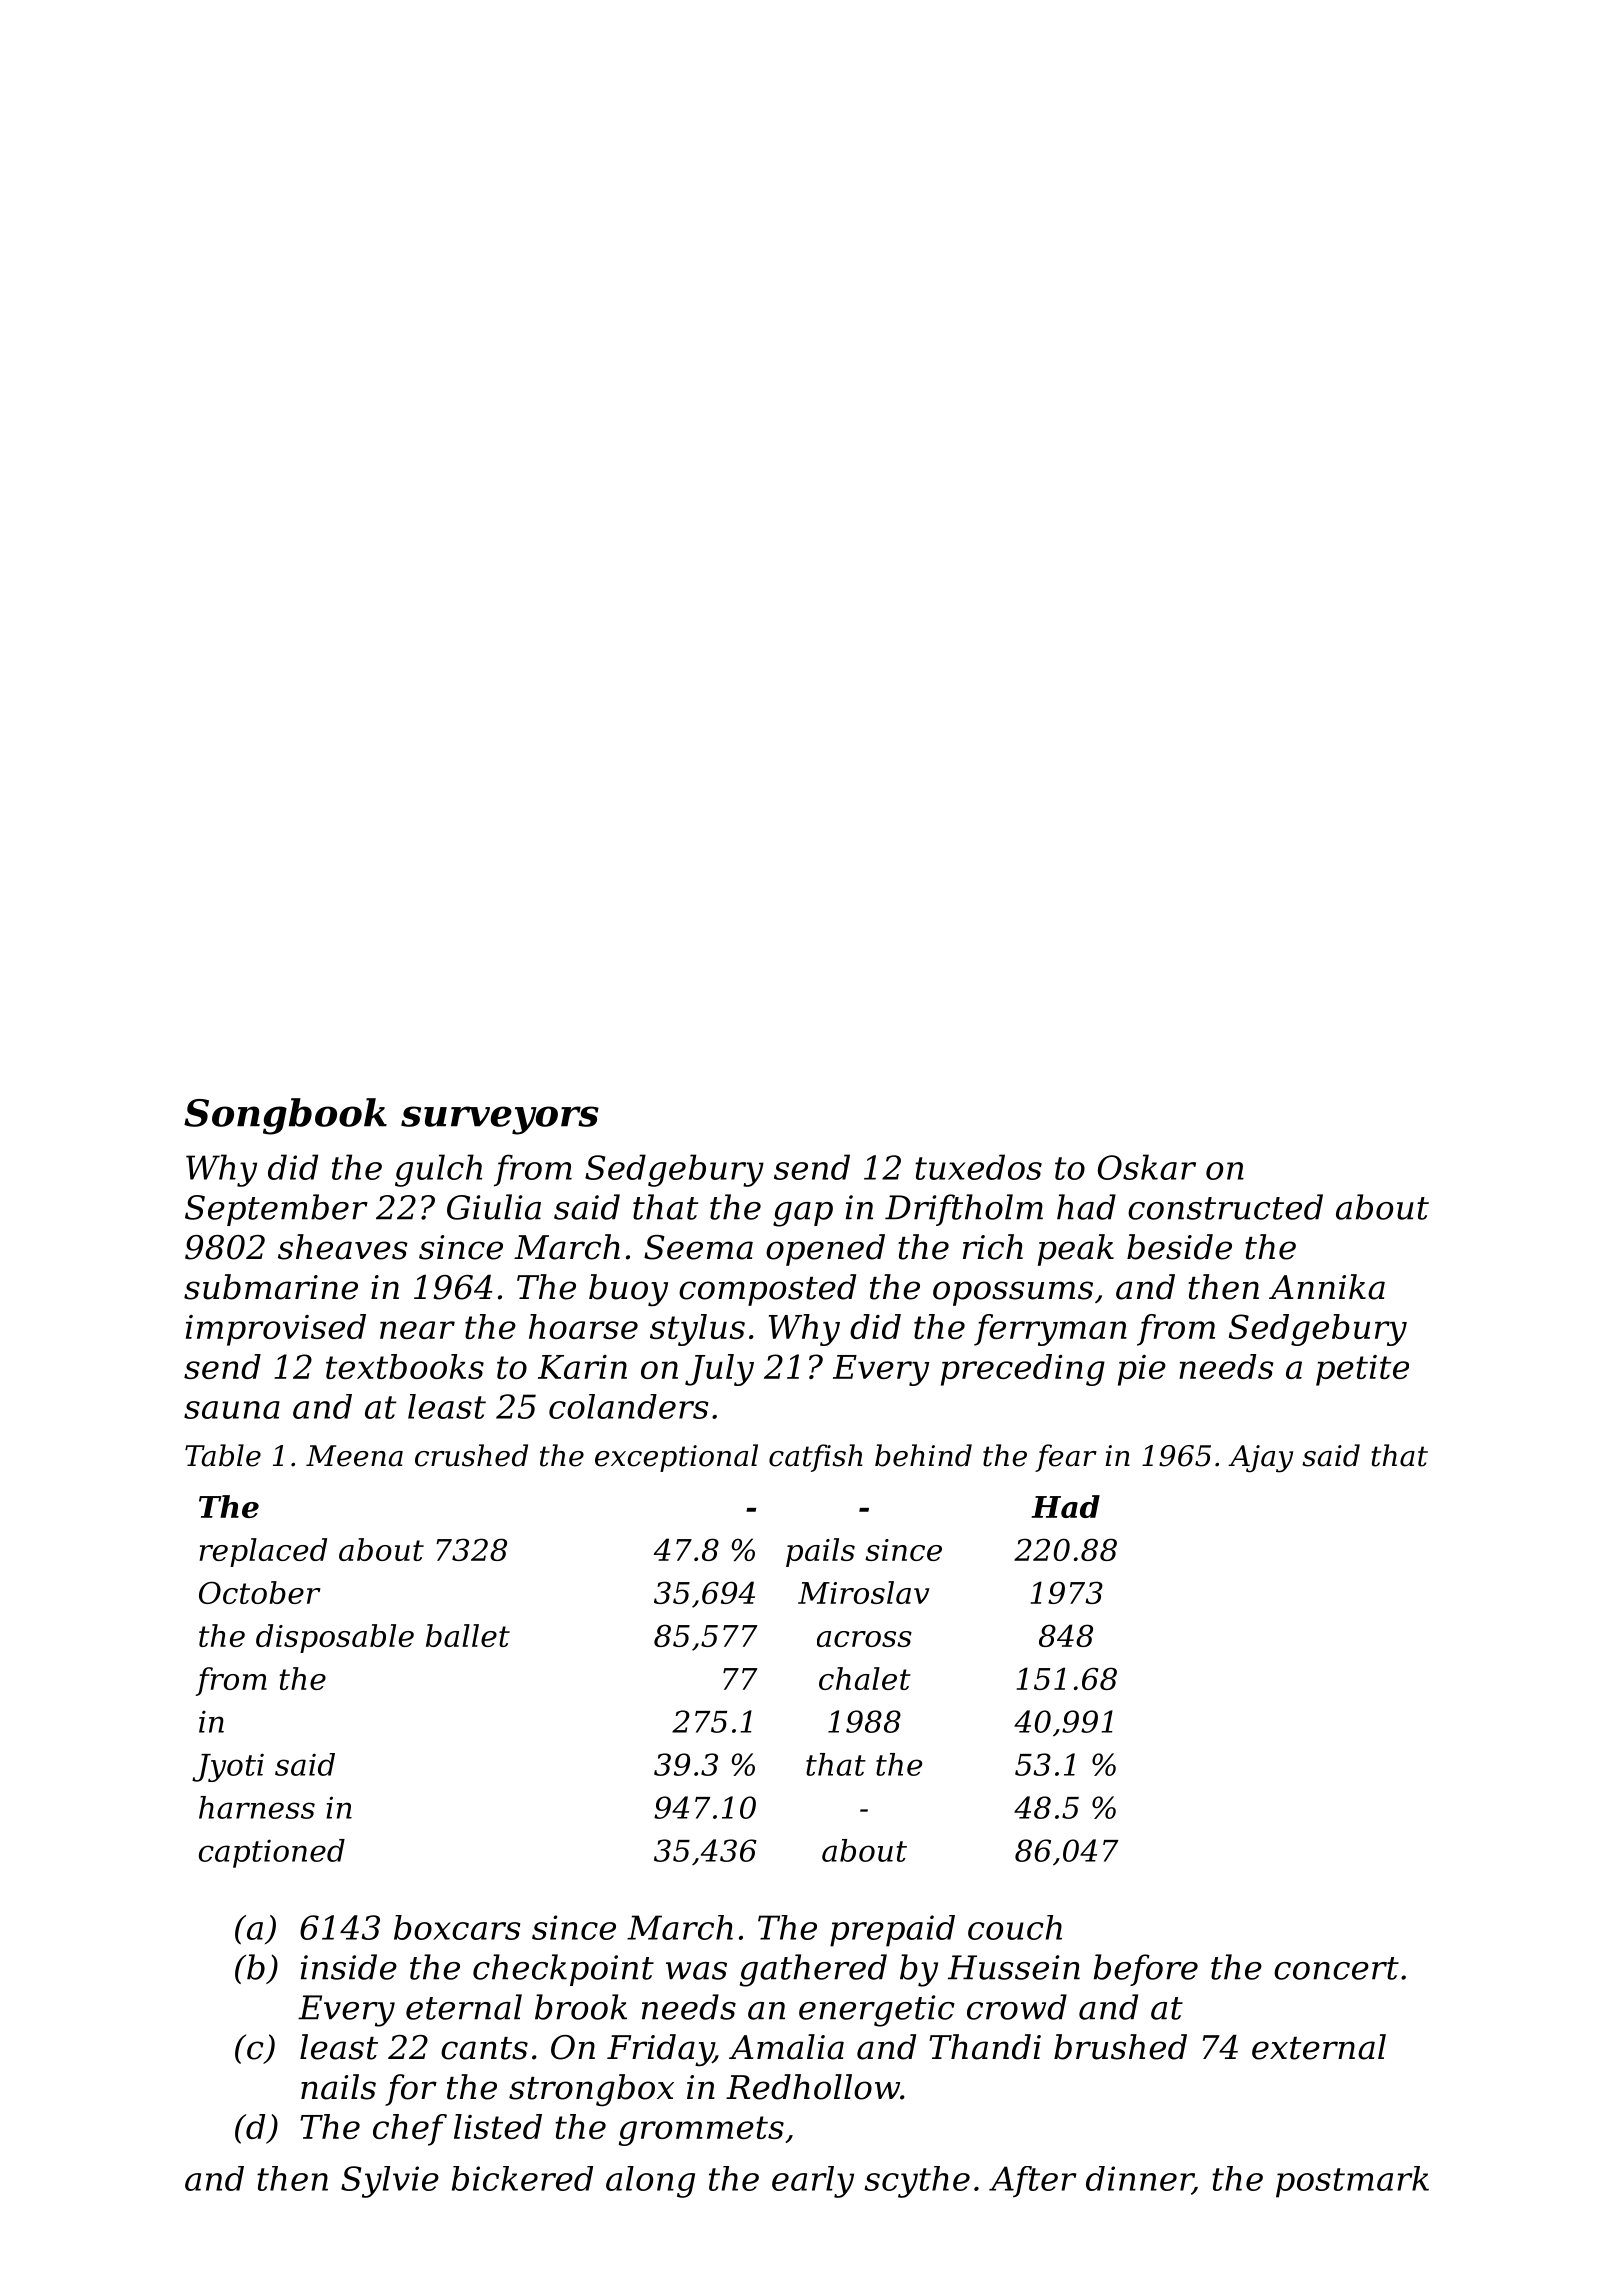 This screenshot has width=1620, height=2292. What do you see at coordinates (864, 1639) in the screenshot?
I see `across` at bounding box center [864, 1639].
